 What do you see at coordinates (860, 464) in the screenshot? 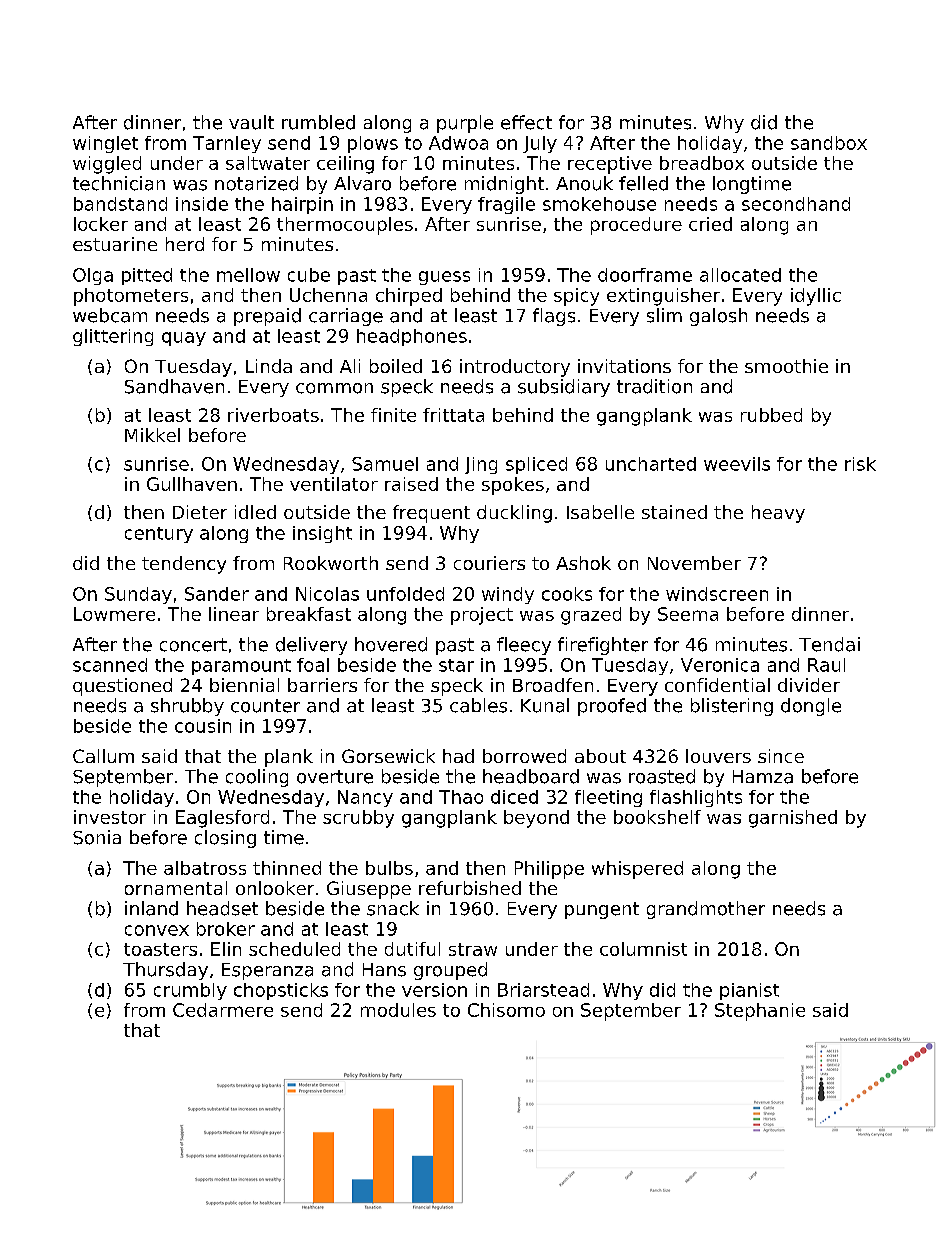
I see `risk` at bounding box center [860, 464].
